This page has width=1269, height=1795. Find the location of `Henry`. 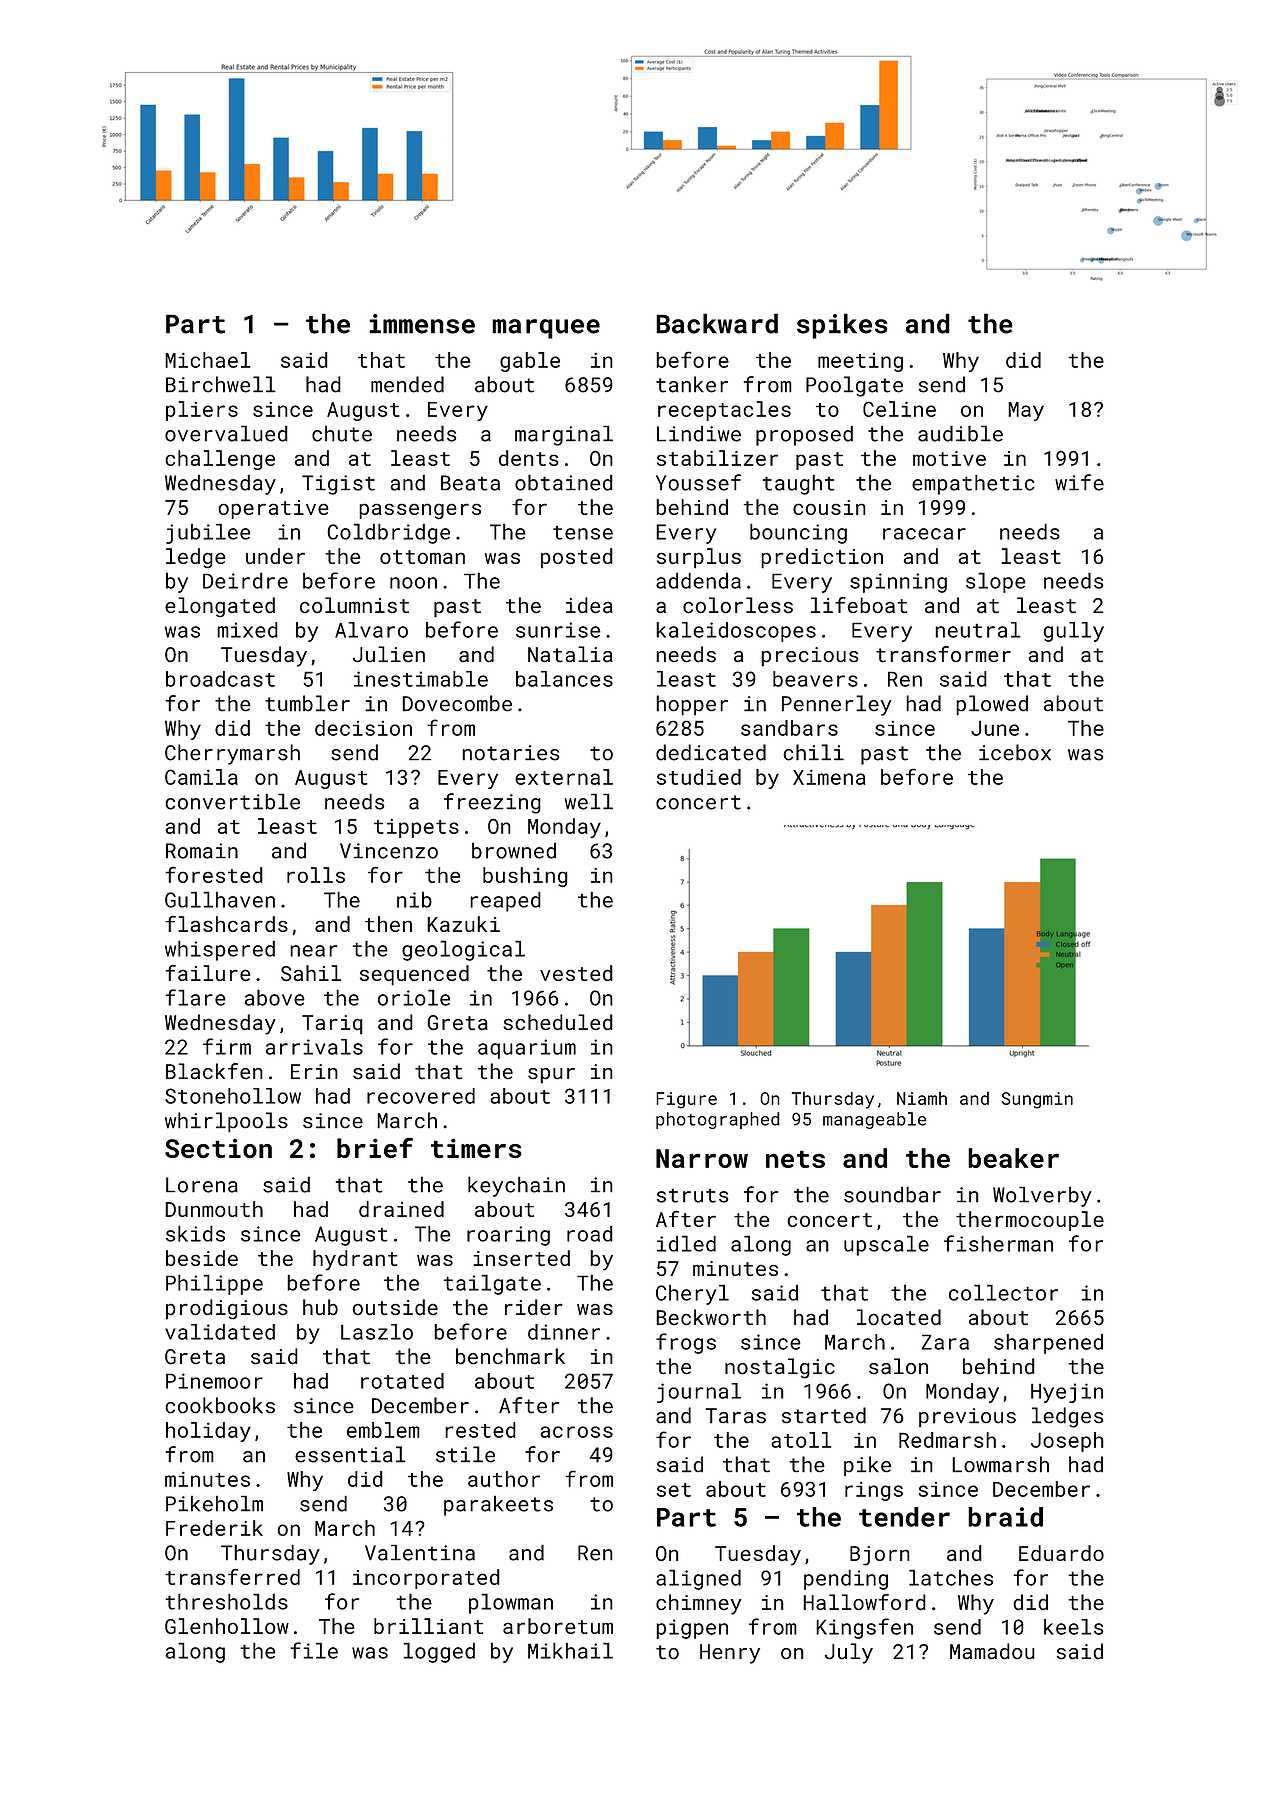

Henry is located at coordinates (730, 1654).
